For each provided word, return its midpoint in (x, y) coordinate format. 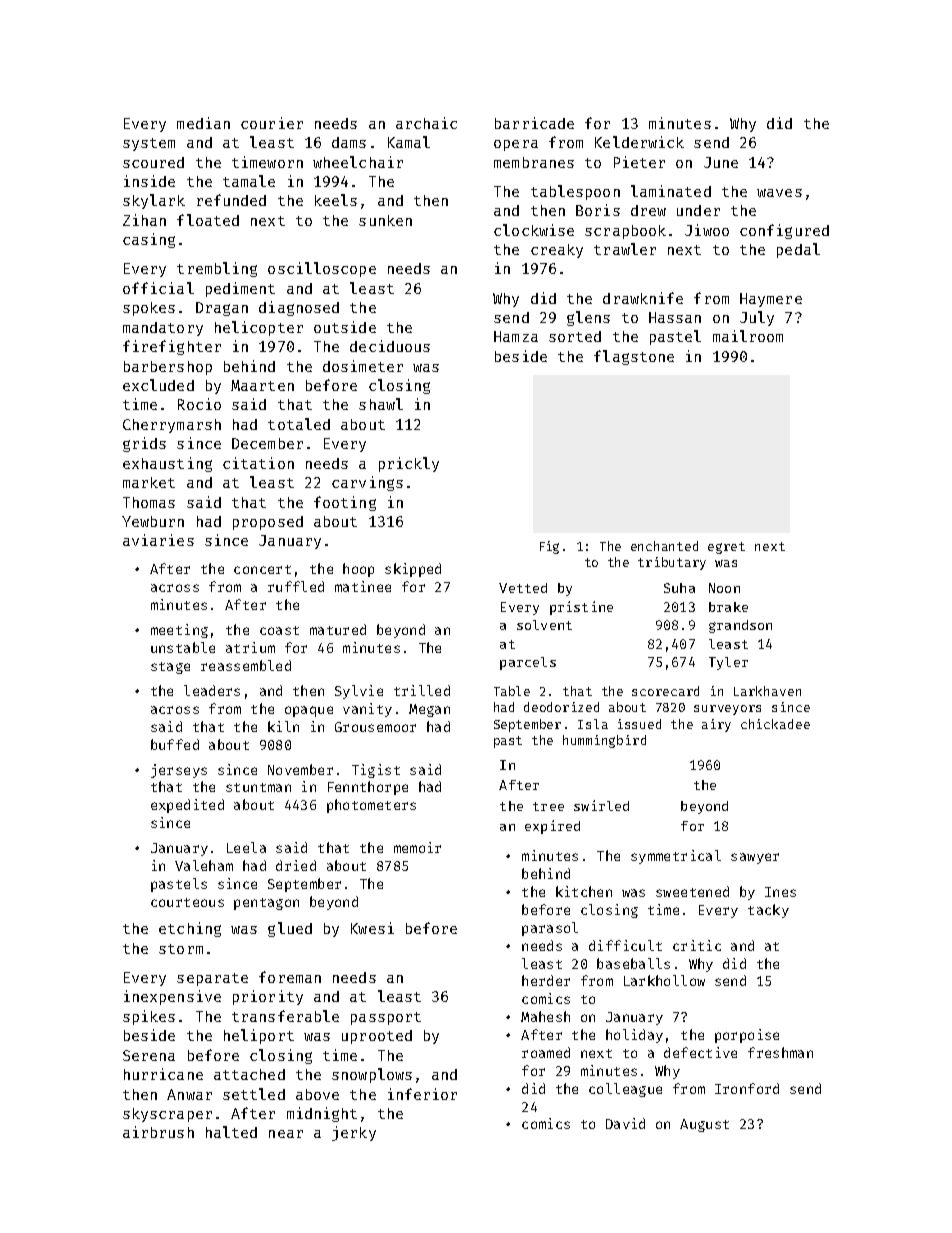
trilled (422, 690)
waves (779, 193)
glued (290, 929)
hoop (358, 570)
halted (231, 1132)
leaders (212, 690)
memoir (417, 847)
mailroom (748, 336)
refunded (231, 200)
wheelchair (358, 162)
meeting (179, 631)
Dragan (222, 309)
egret (726, 548)
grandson (740, 626)
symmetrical (676, 857)
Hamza (516, 336)
